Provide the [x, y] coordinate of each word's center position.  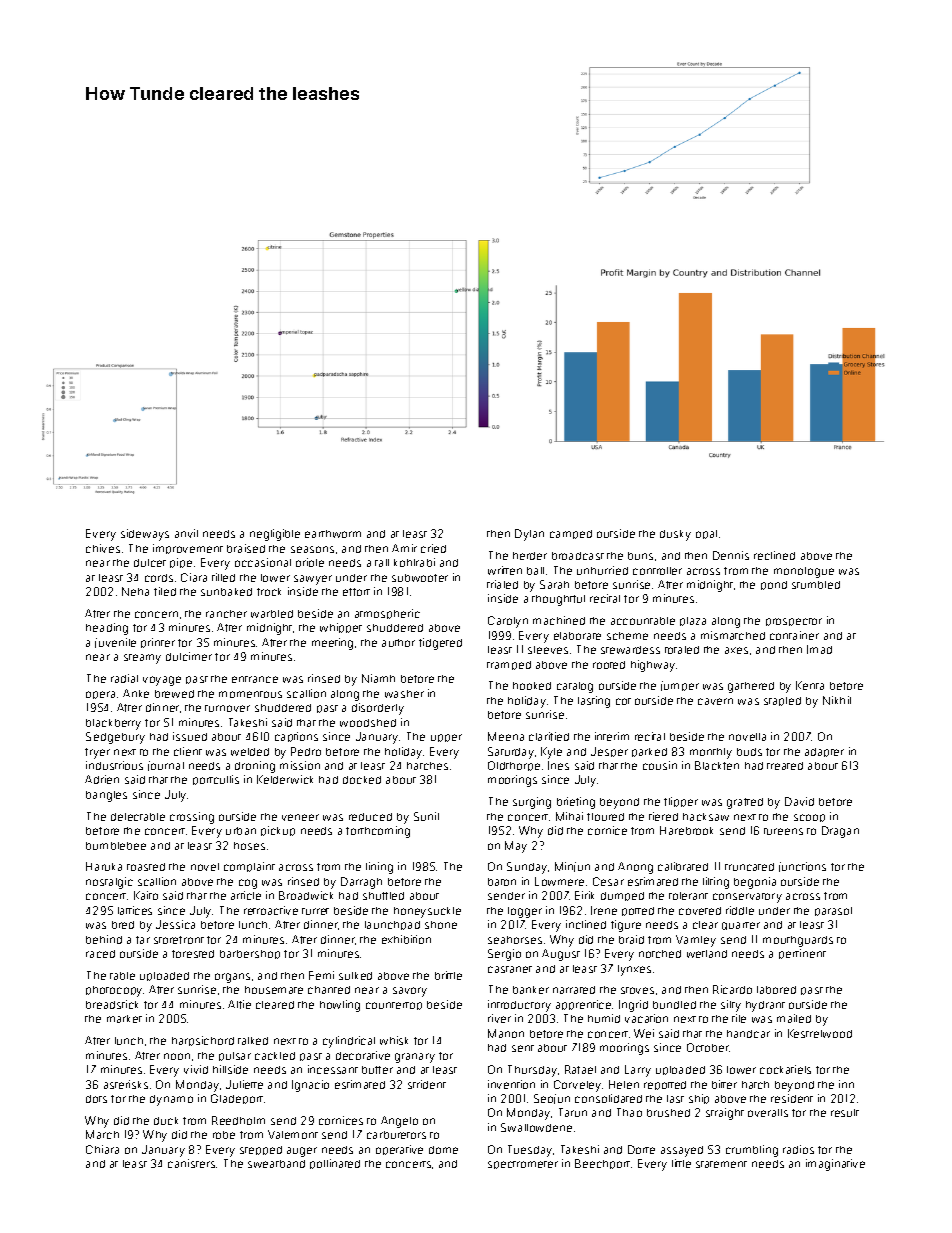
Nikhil [837, 700]
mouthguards [798, 941]
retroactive [271, 910]
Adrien [102, 779]
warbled [272, 614]
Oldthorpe [514, 766]
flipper [681, 802]
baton [502, 882]
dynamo [171, 1100]
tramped [509, 665]
